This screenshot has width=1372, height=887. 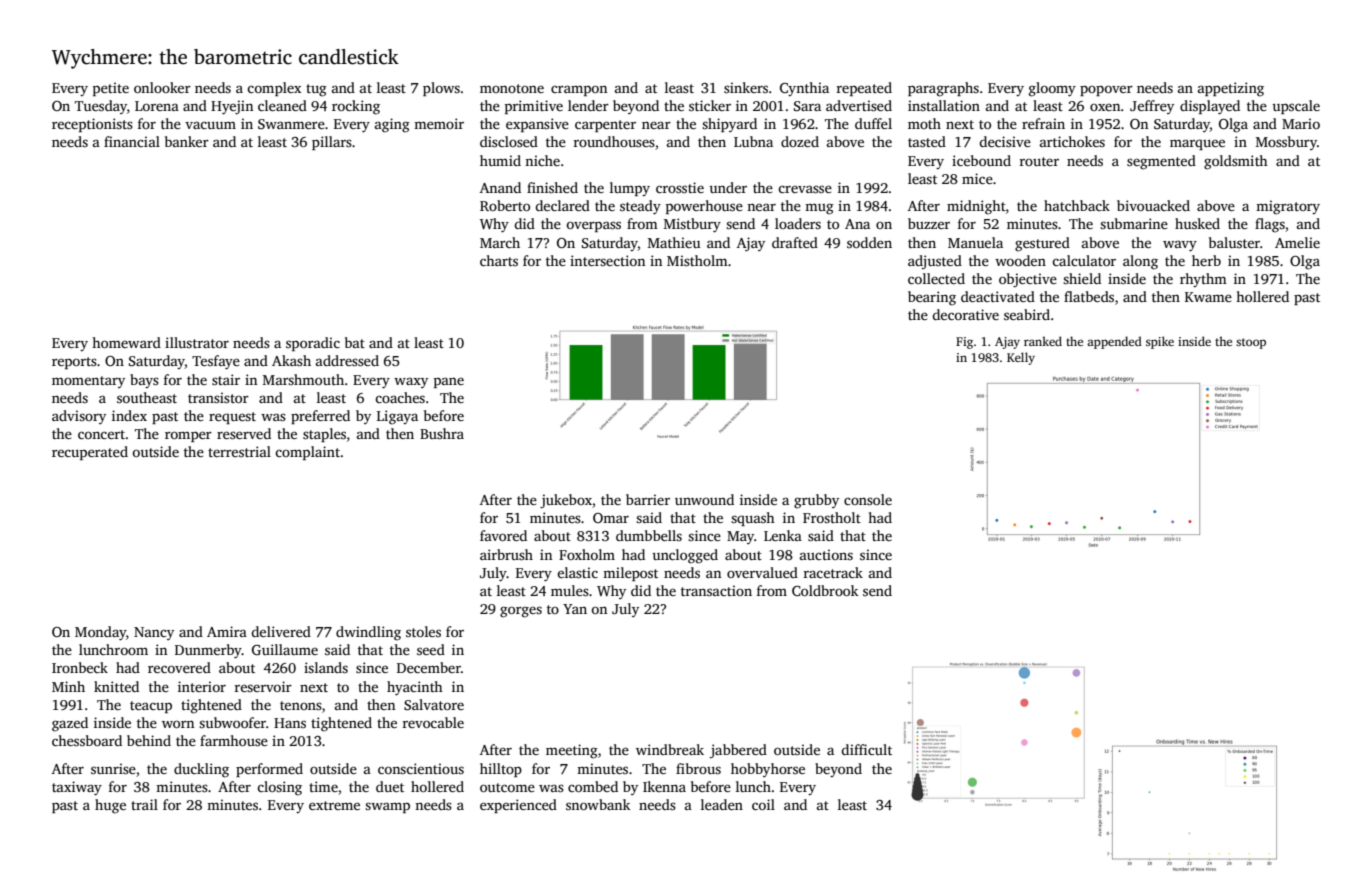 I want to click on crampon, so click(x=579, y=90).
